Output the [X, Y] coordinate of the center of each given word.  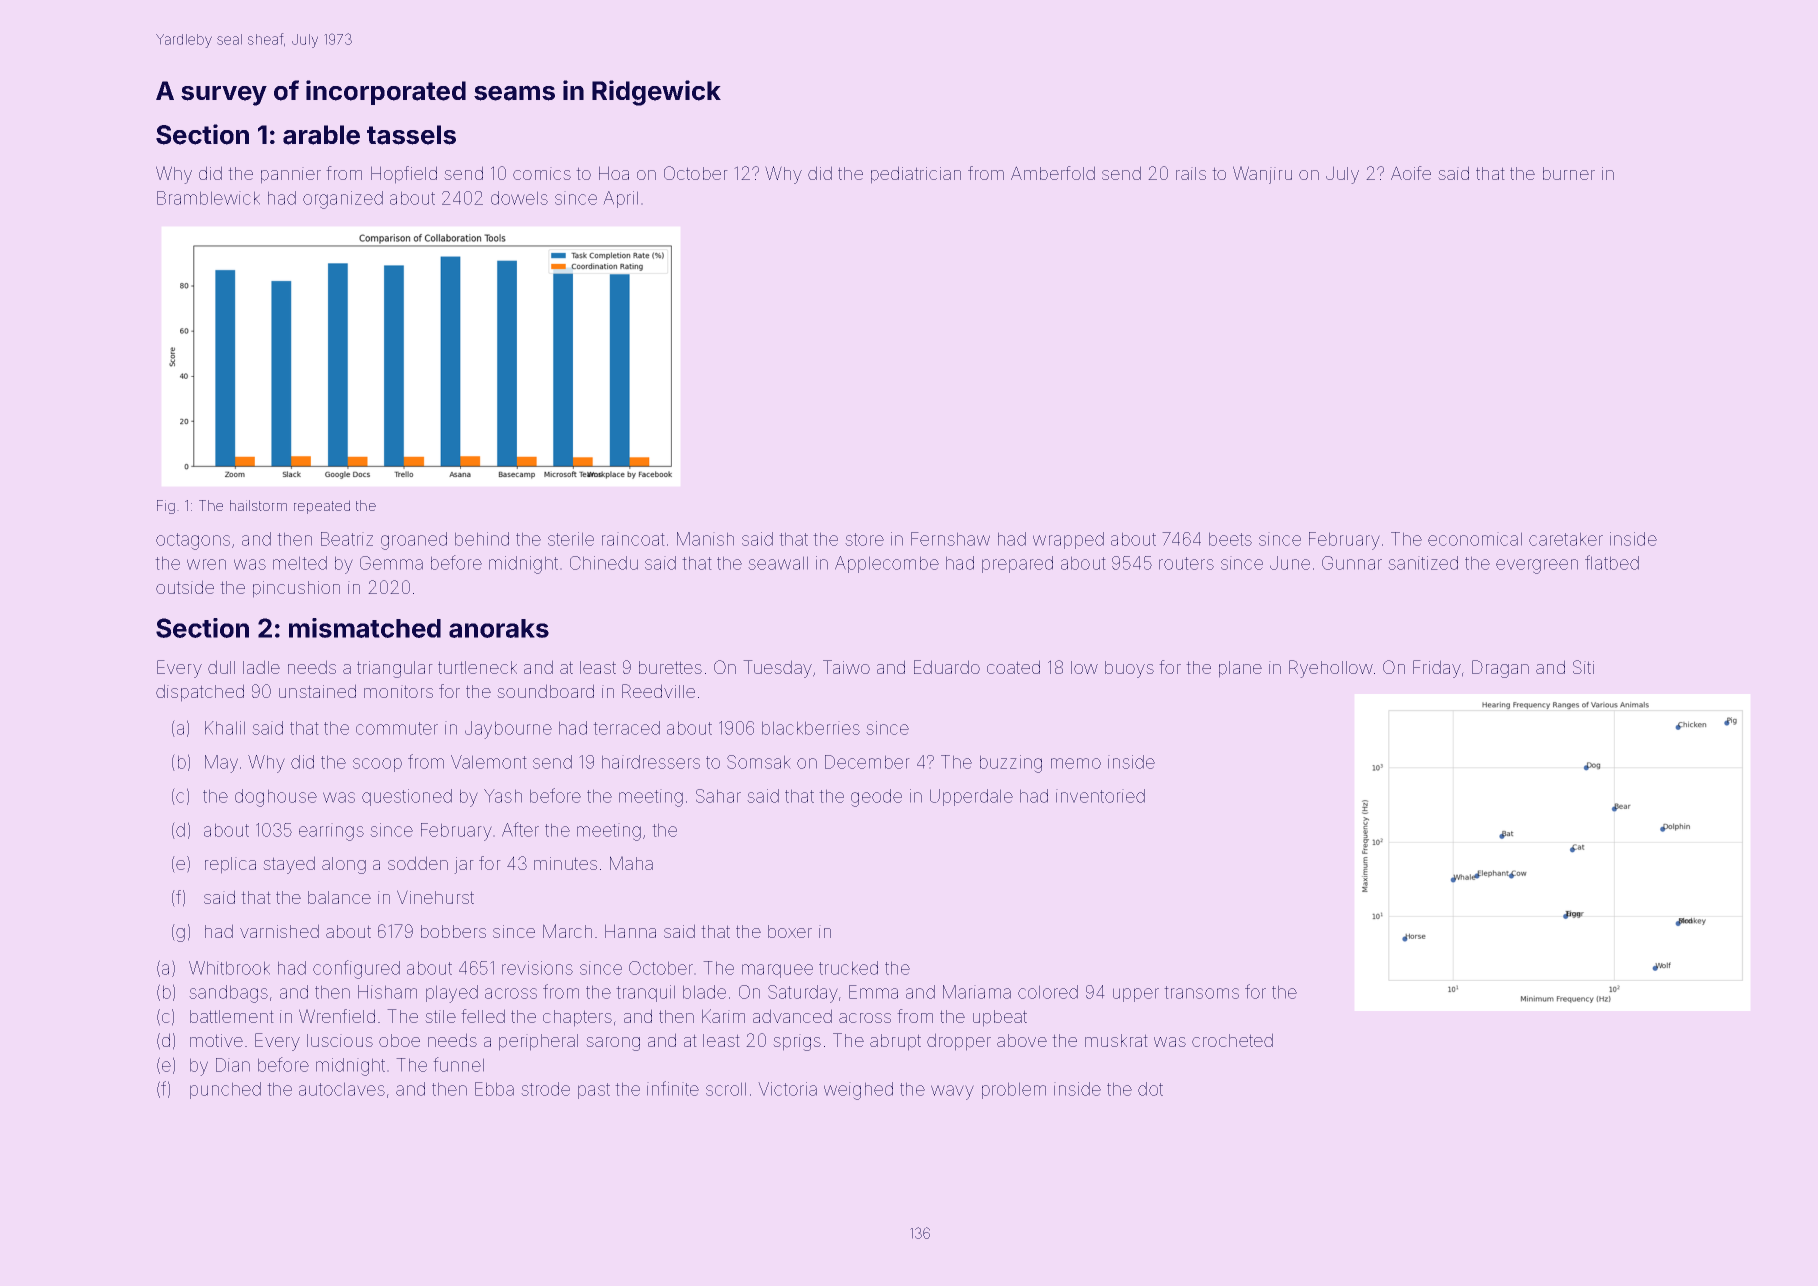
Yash [503, 796]
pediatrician [916, 175]
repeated [322, 507]
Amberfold [1053, 173]
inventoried [1100, 796]
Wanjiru [1262, 175]
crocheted [1232, 1040]
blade [704, 992]
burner [1569, 173]
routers [1186, 563]
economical [1475, 539]
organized [343, 200]
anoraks [499, 628]
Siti [1583, 667]
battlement [232, 1016]
